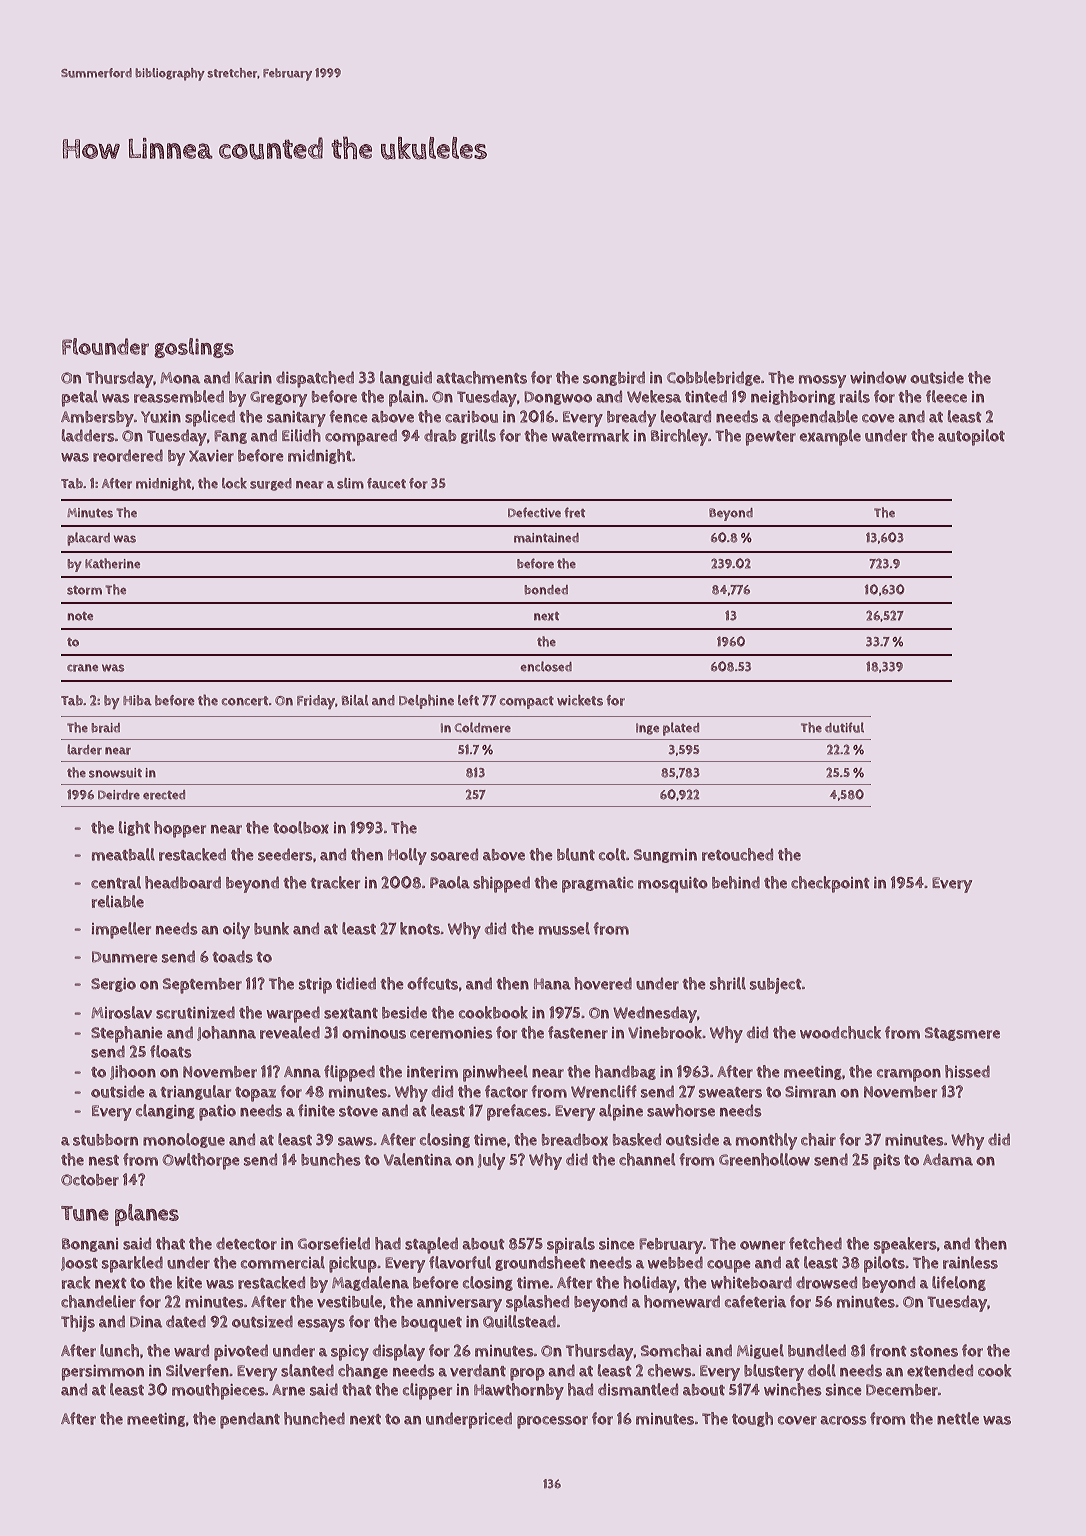 This screenshot has height=1536, width=1086. What do you see at coordinates (84, 590) in the screenshot?
I see `storm` at bounding box center [84, 590].
